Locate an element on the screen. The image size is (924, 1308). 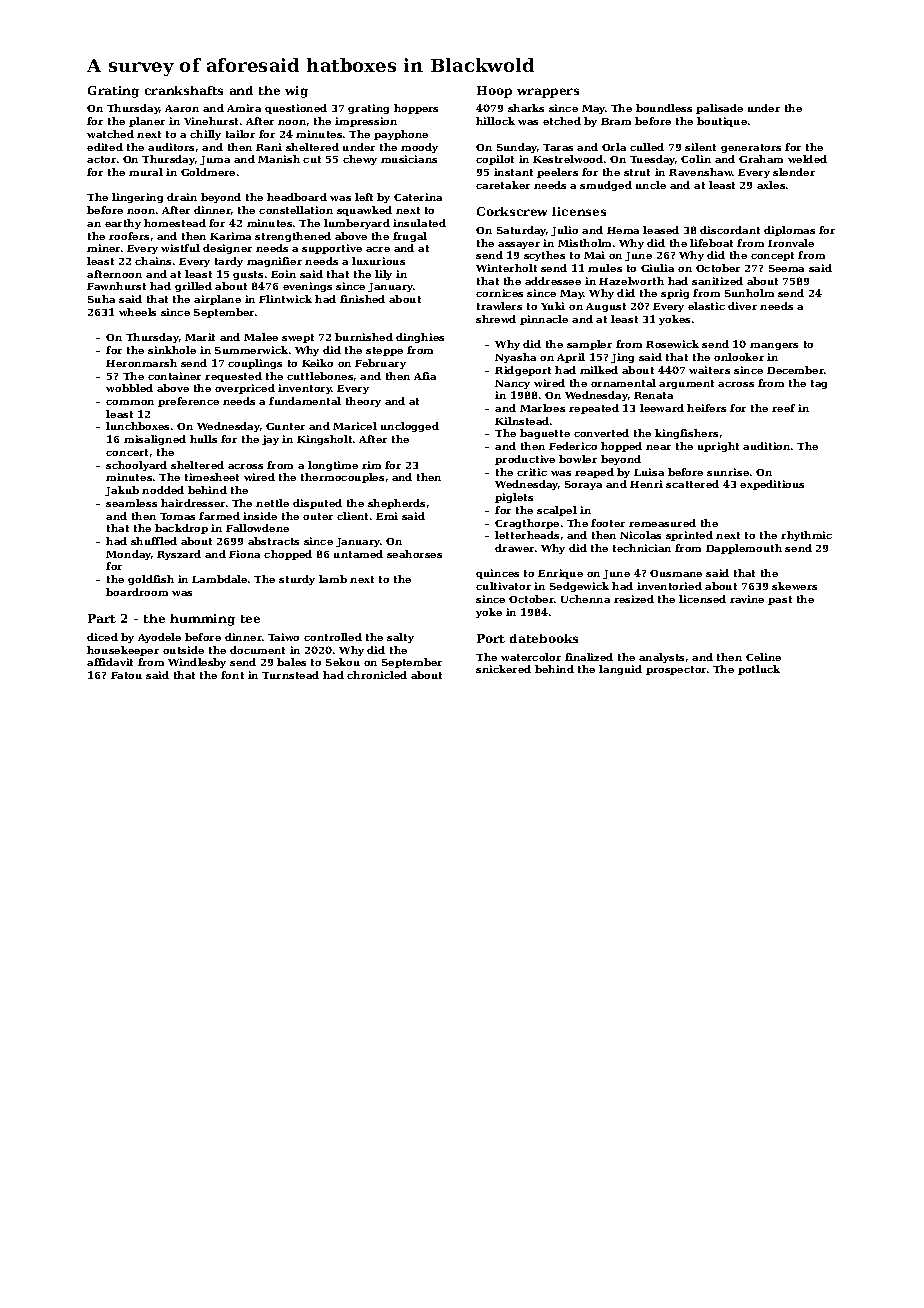
Ayodele is located at coordinates (159, 638).
